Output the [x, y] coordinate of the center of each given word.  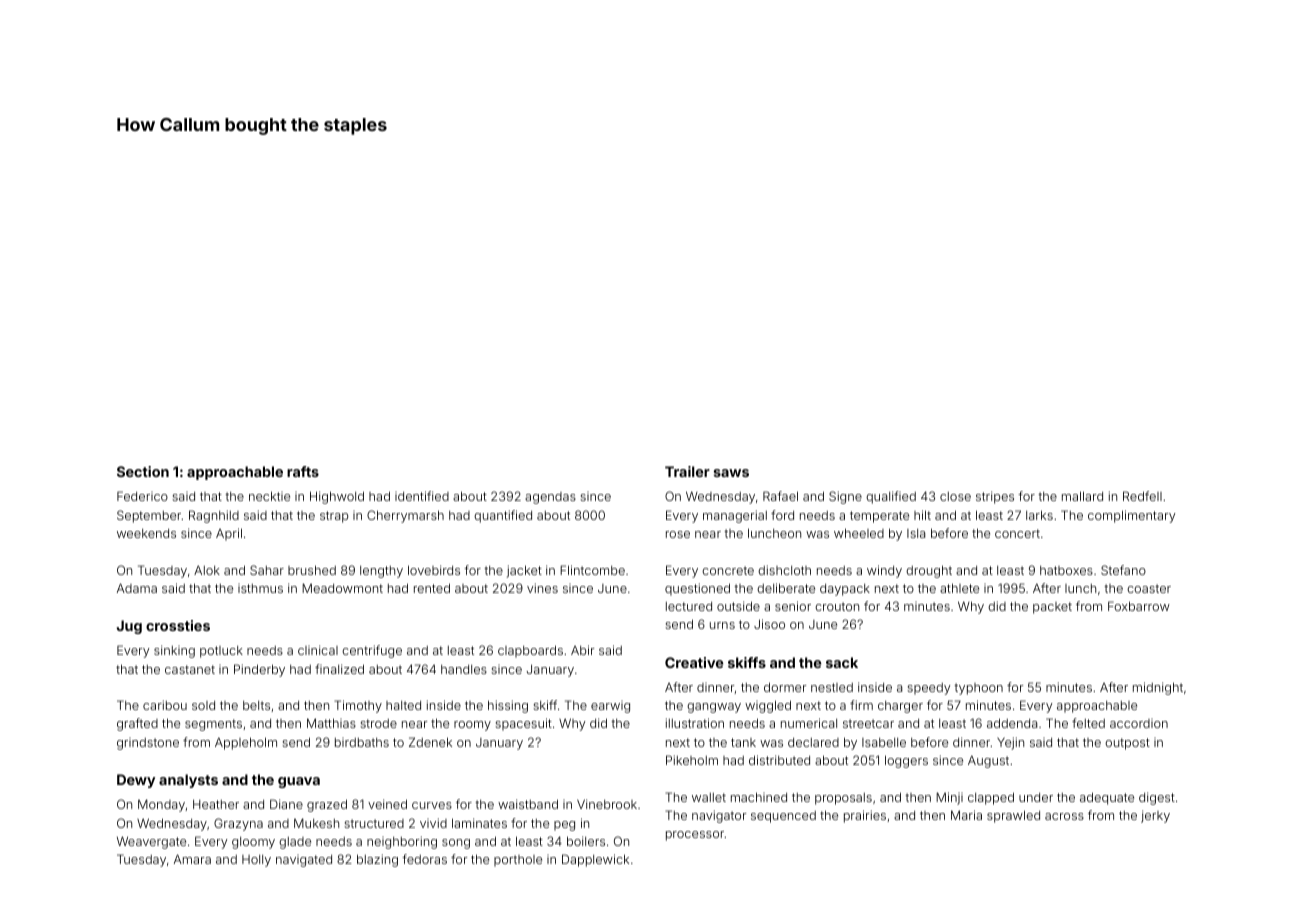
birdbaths [362, 742]
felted [1088, 723]
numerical [809, 723]
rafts [303, 471]
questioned [697, 589]
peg [564, 826]
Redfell [1142, 496]
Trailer [687, 471]
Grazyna [238, 824]
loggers [906, 761]
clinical [318, 650]
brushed [312, 570]
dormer [785, 687]
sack [842, 662]
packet [1052, 608]
